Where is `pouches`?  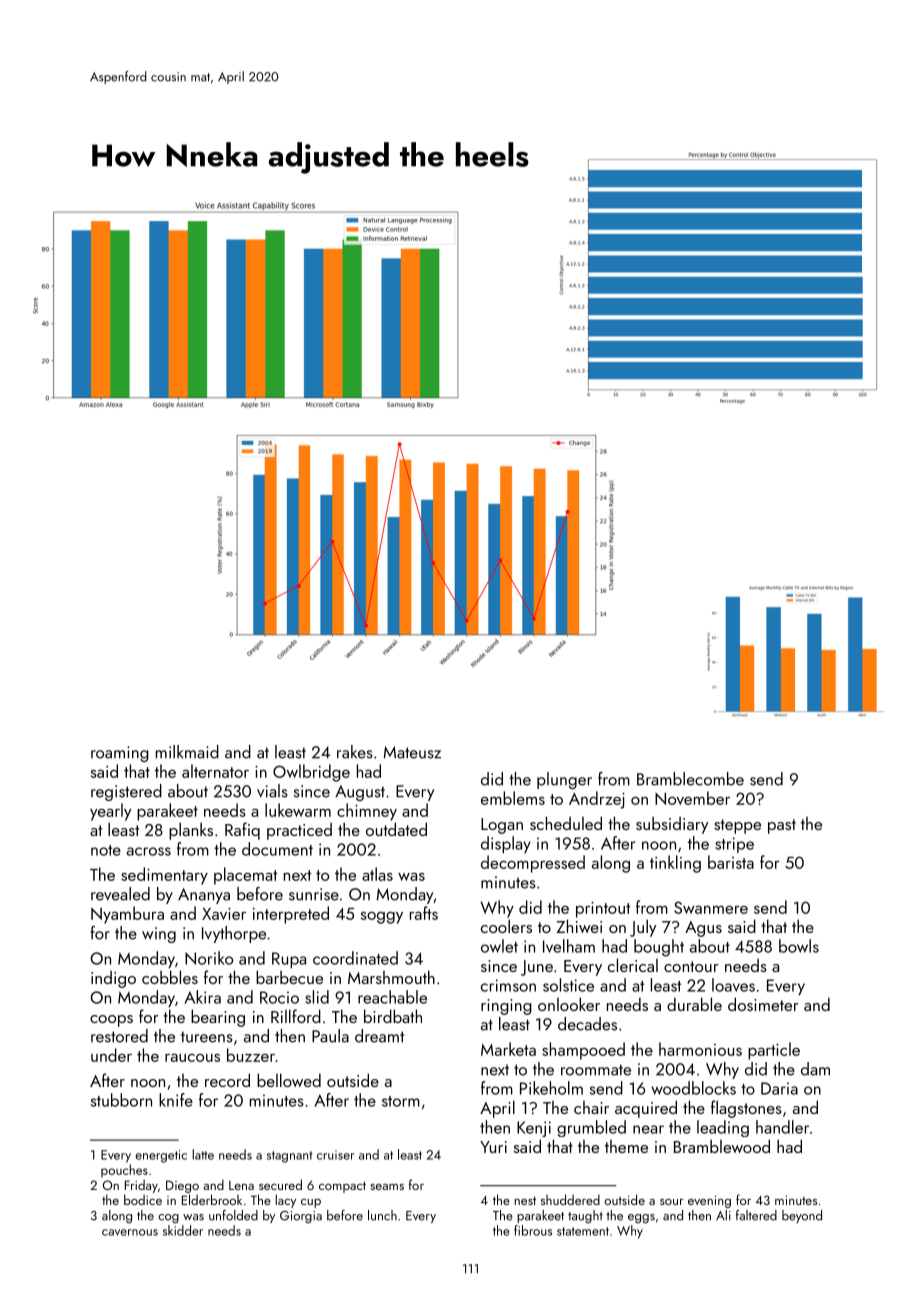 pouches is located at coordinates (124, 1171).
